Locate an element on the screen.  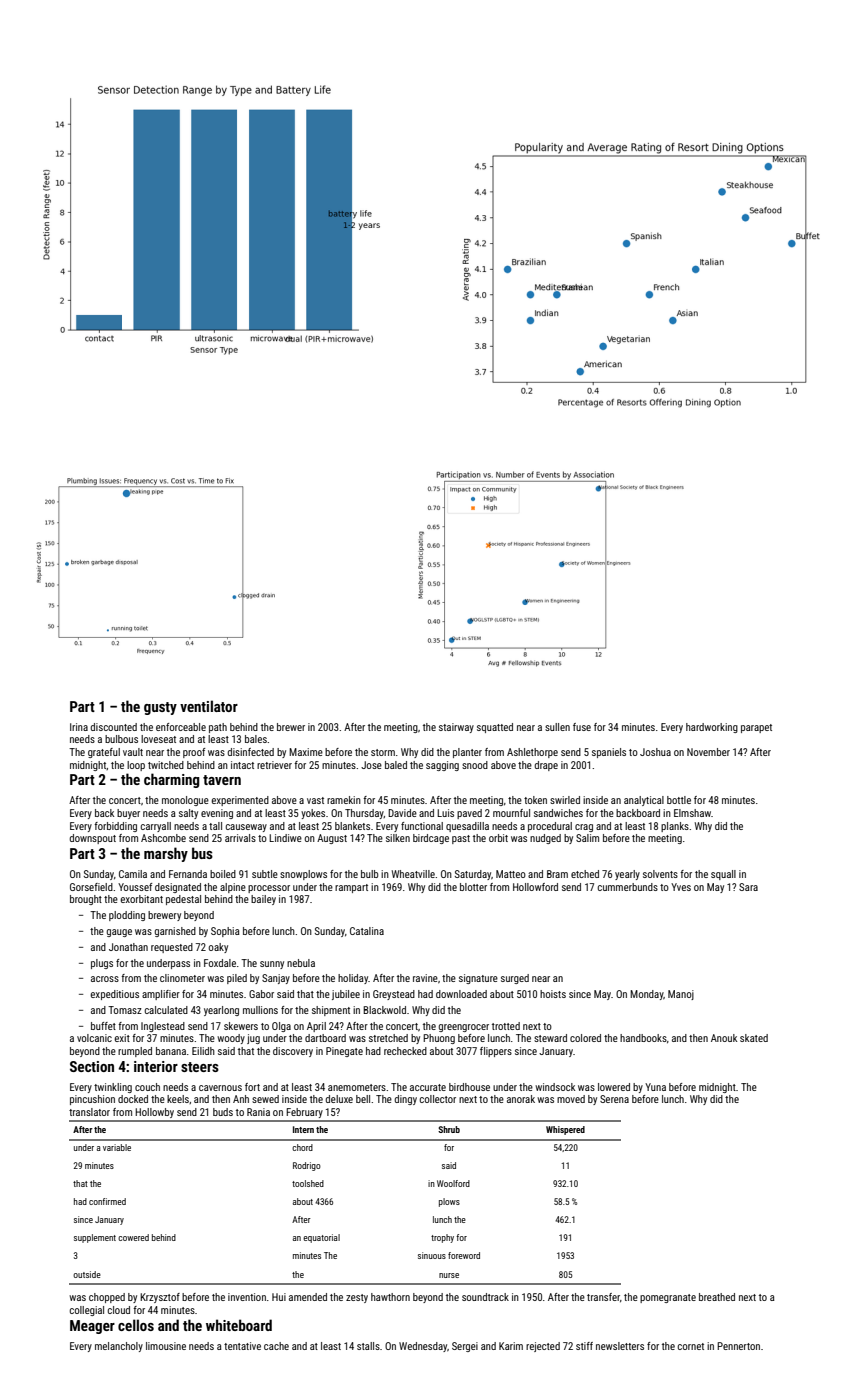
woody is located at coordinates (231, 1039).
